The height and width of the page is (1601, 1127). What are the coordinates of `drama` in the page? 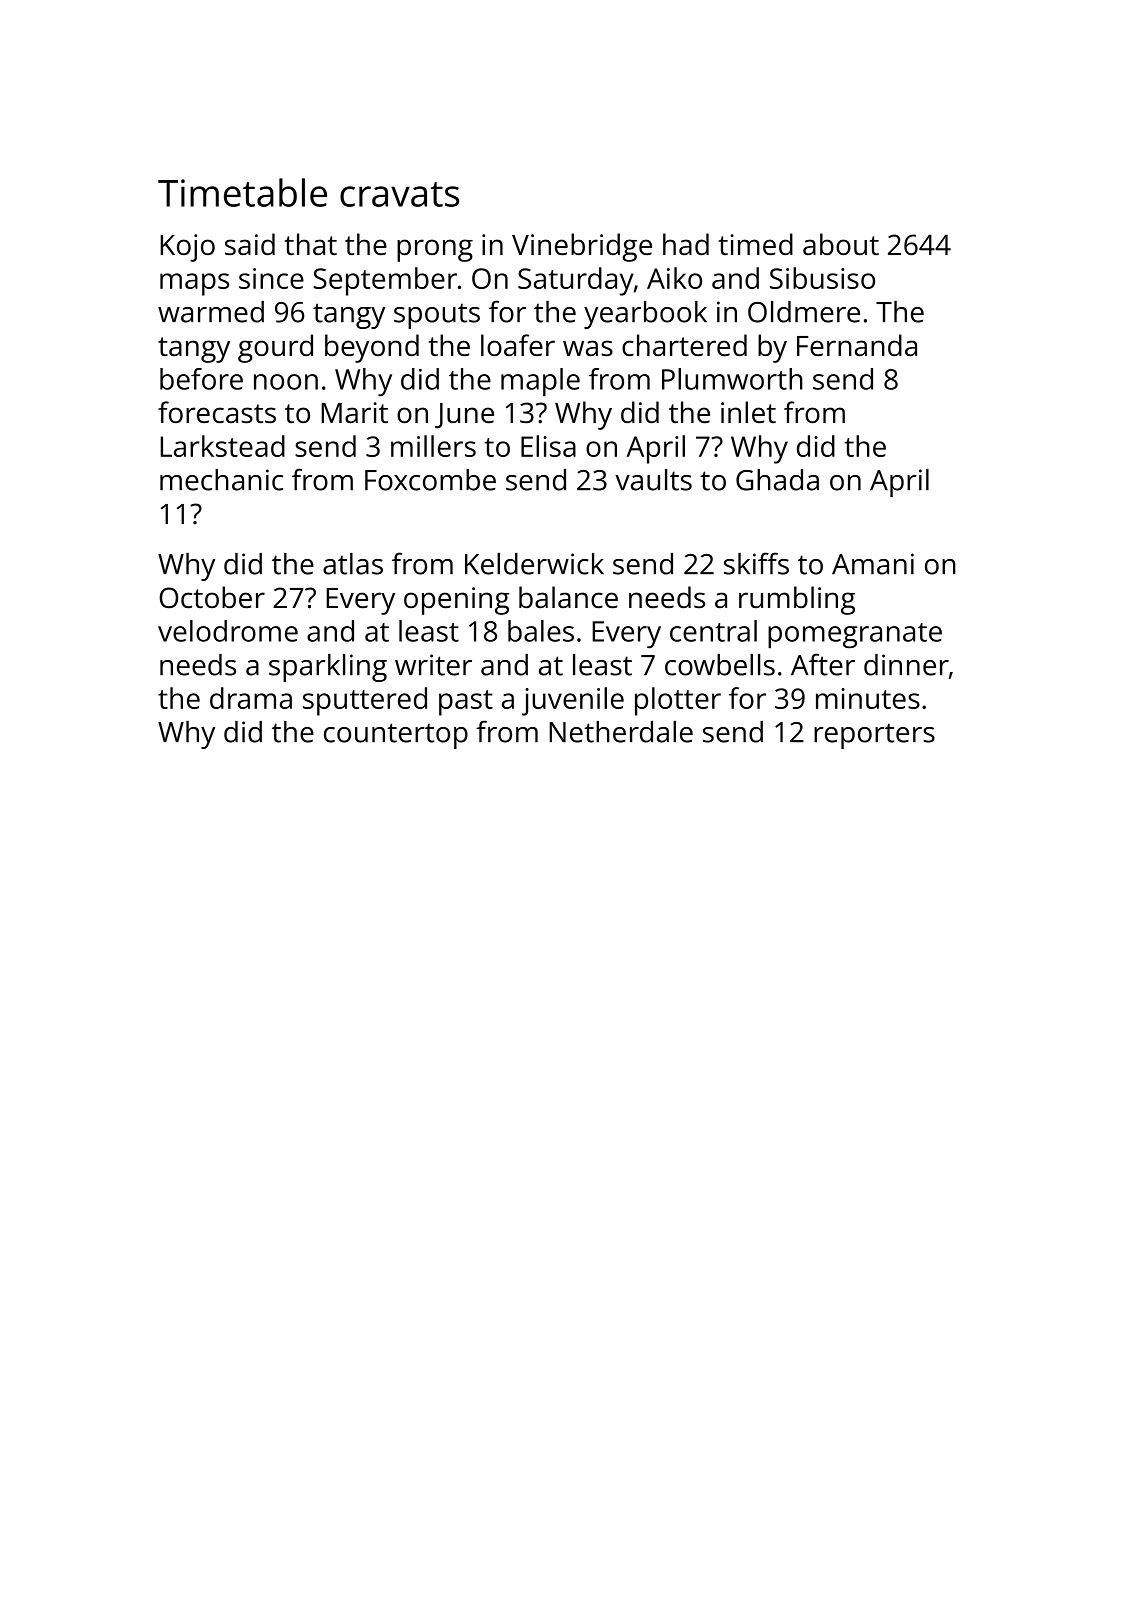 It's located at (251, 698).
